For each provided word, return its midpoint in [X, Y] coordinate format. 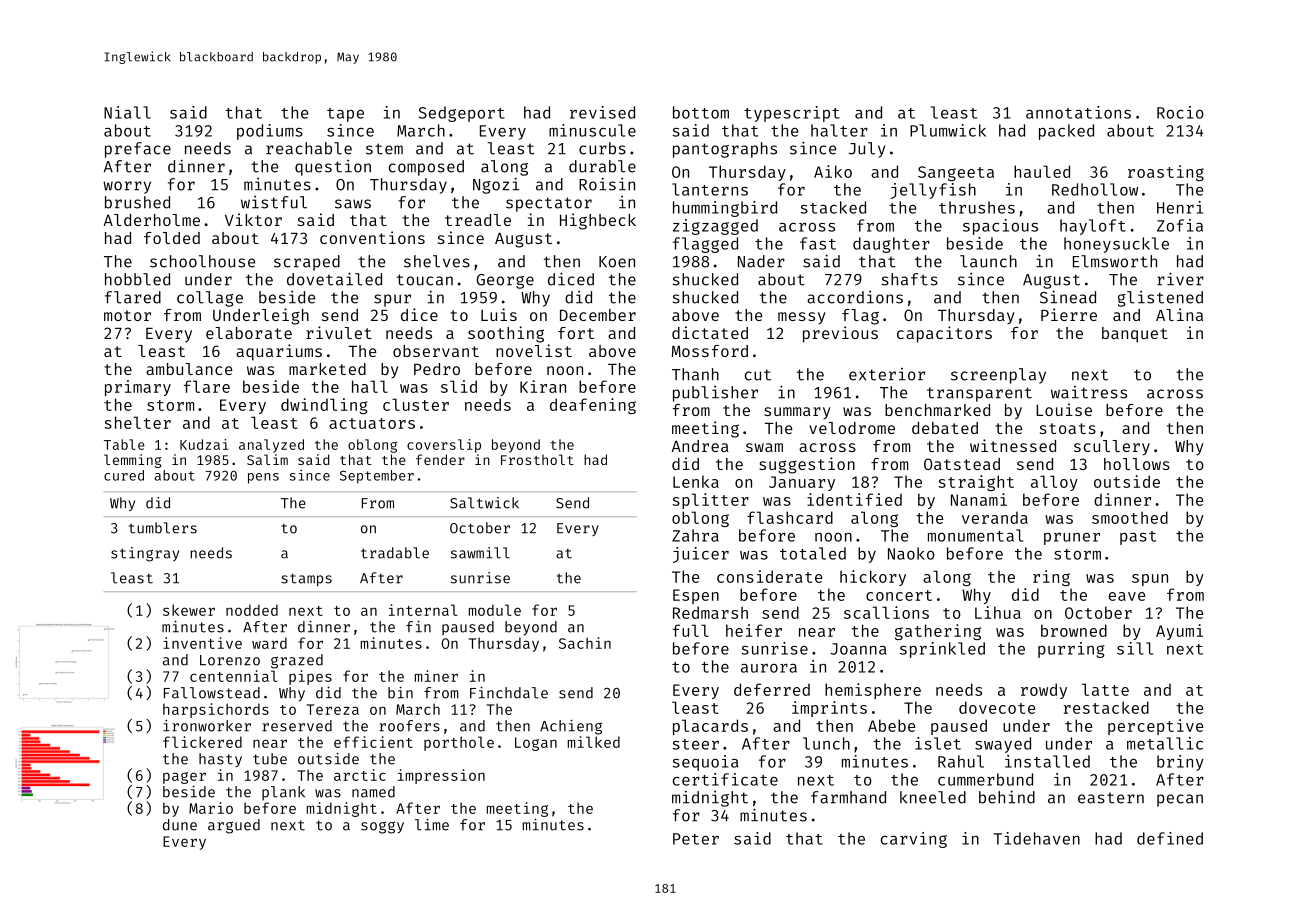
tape [345, 115]
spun [1150, 580]
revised [602, 112]
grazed [297, 661]
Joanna [858, 649]
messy [802, 318]
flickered [202, 742]
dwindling [324, 406]
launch [988, 261]
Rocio [1180, 112]
